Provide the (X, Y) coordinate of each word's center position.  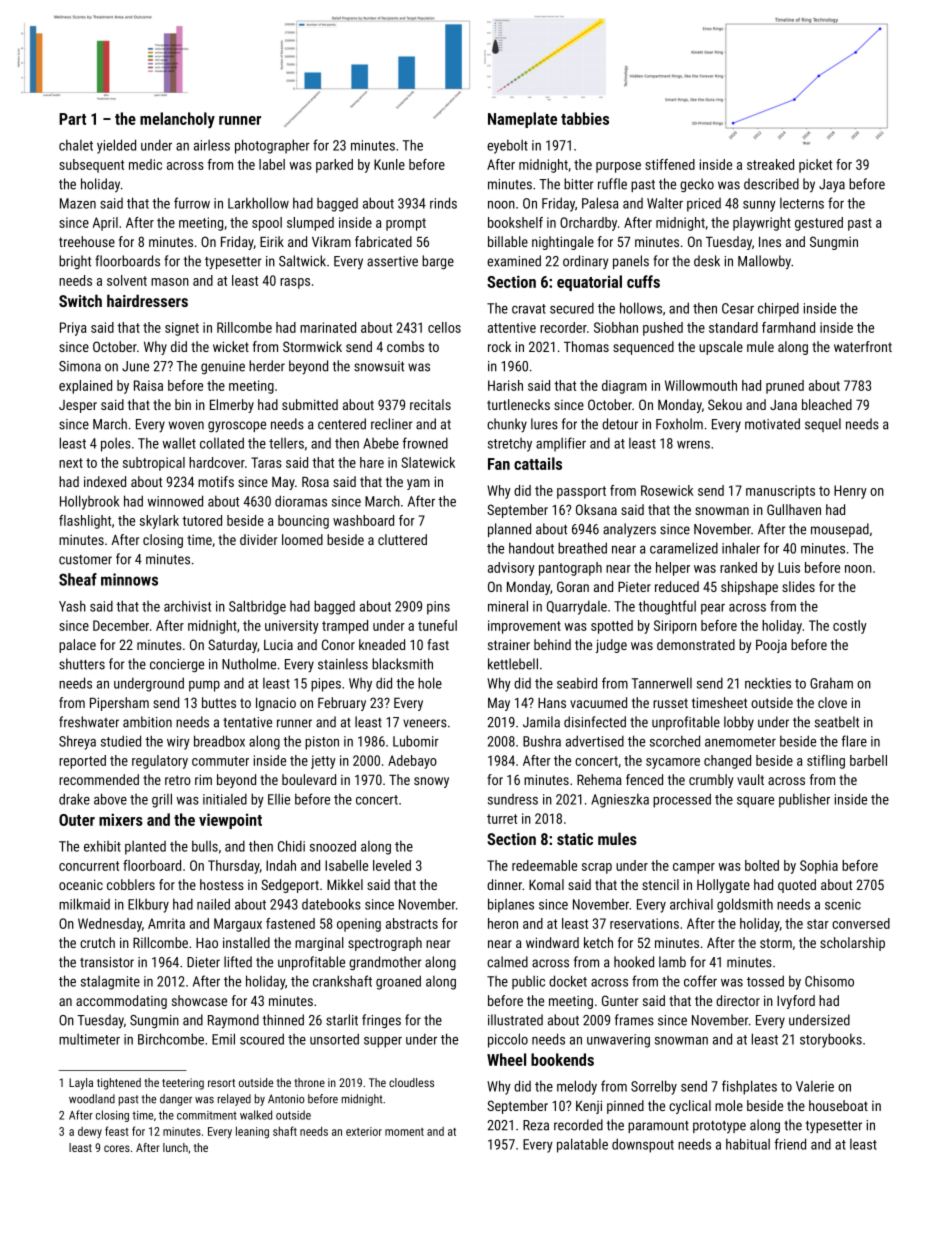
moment (404, 1132)
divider (258, 539)
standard (733, 327)
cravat (529, 309)
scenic (843, 904)
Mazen (78, 203)
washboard (363, 520)
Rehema (599, 779)
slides (798, 586)
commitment (207, 1115)
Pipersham (119, 704)
